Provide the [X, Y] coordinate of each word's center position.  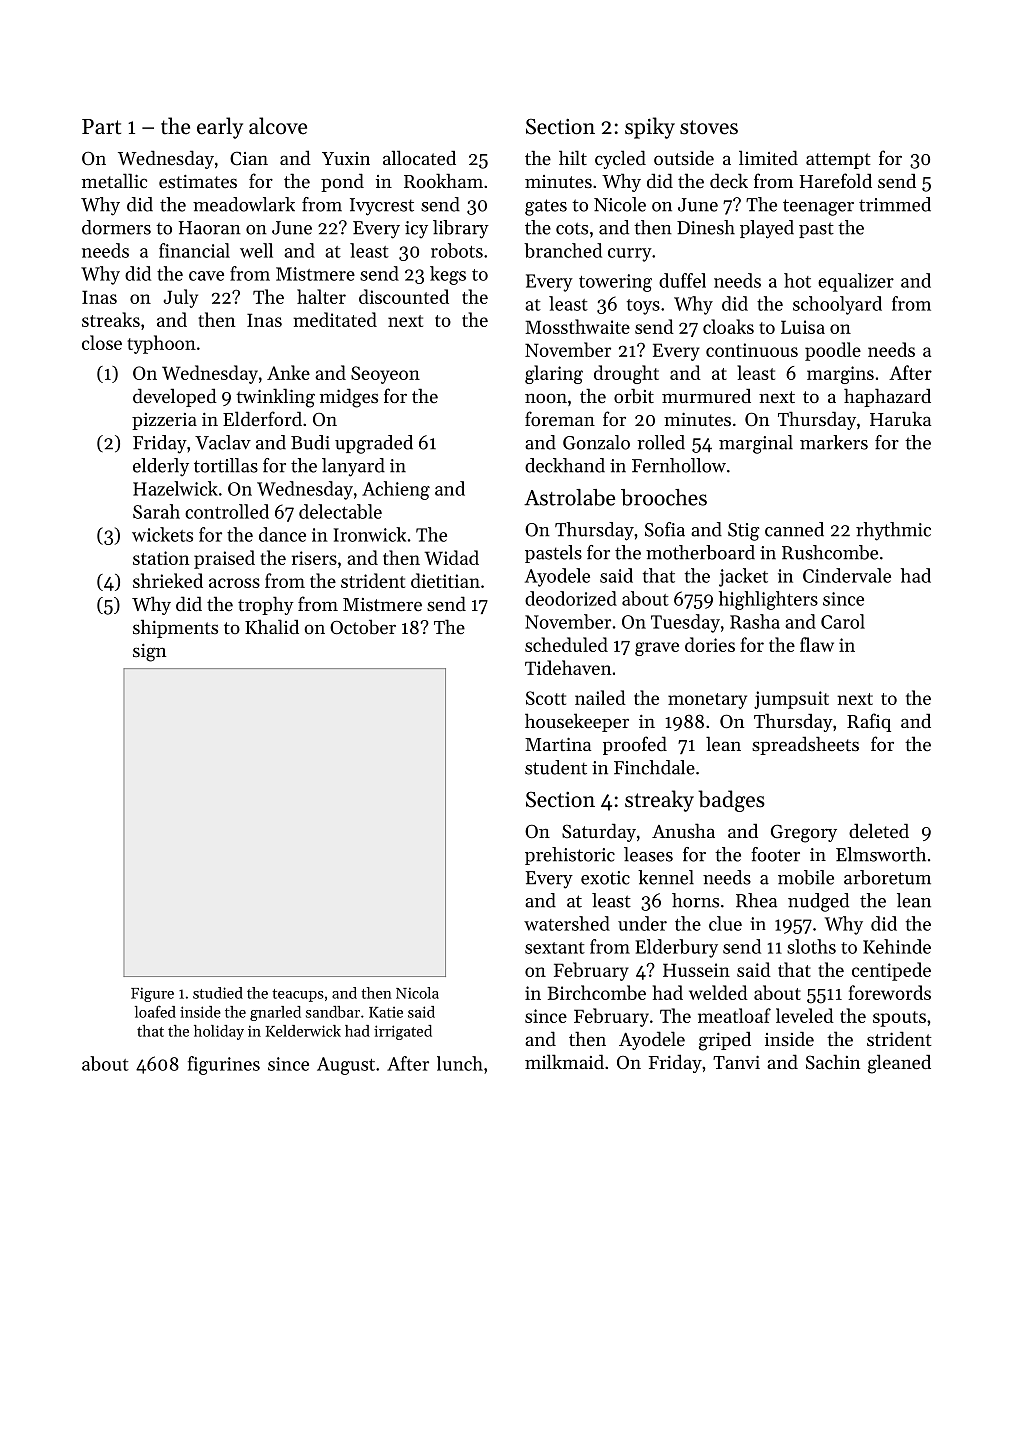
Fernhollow [679, 465]
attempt [838, 161]
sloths [811, 946]
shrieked [168, 580]
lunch [460, 1063]
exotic [605, 878]
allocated [419, 157]
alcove [278, 126]
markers [834, 442]
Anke [288, 372]
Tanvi [736, 1062]
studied [218, 993]
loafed [155, 1011]
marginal [756, 444]
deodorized [571, 598]
